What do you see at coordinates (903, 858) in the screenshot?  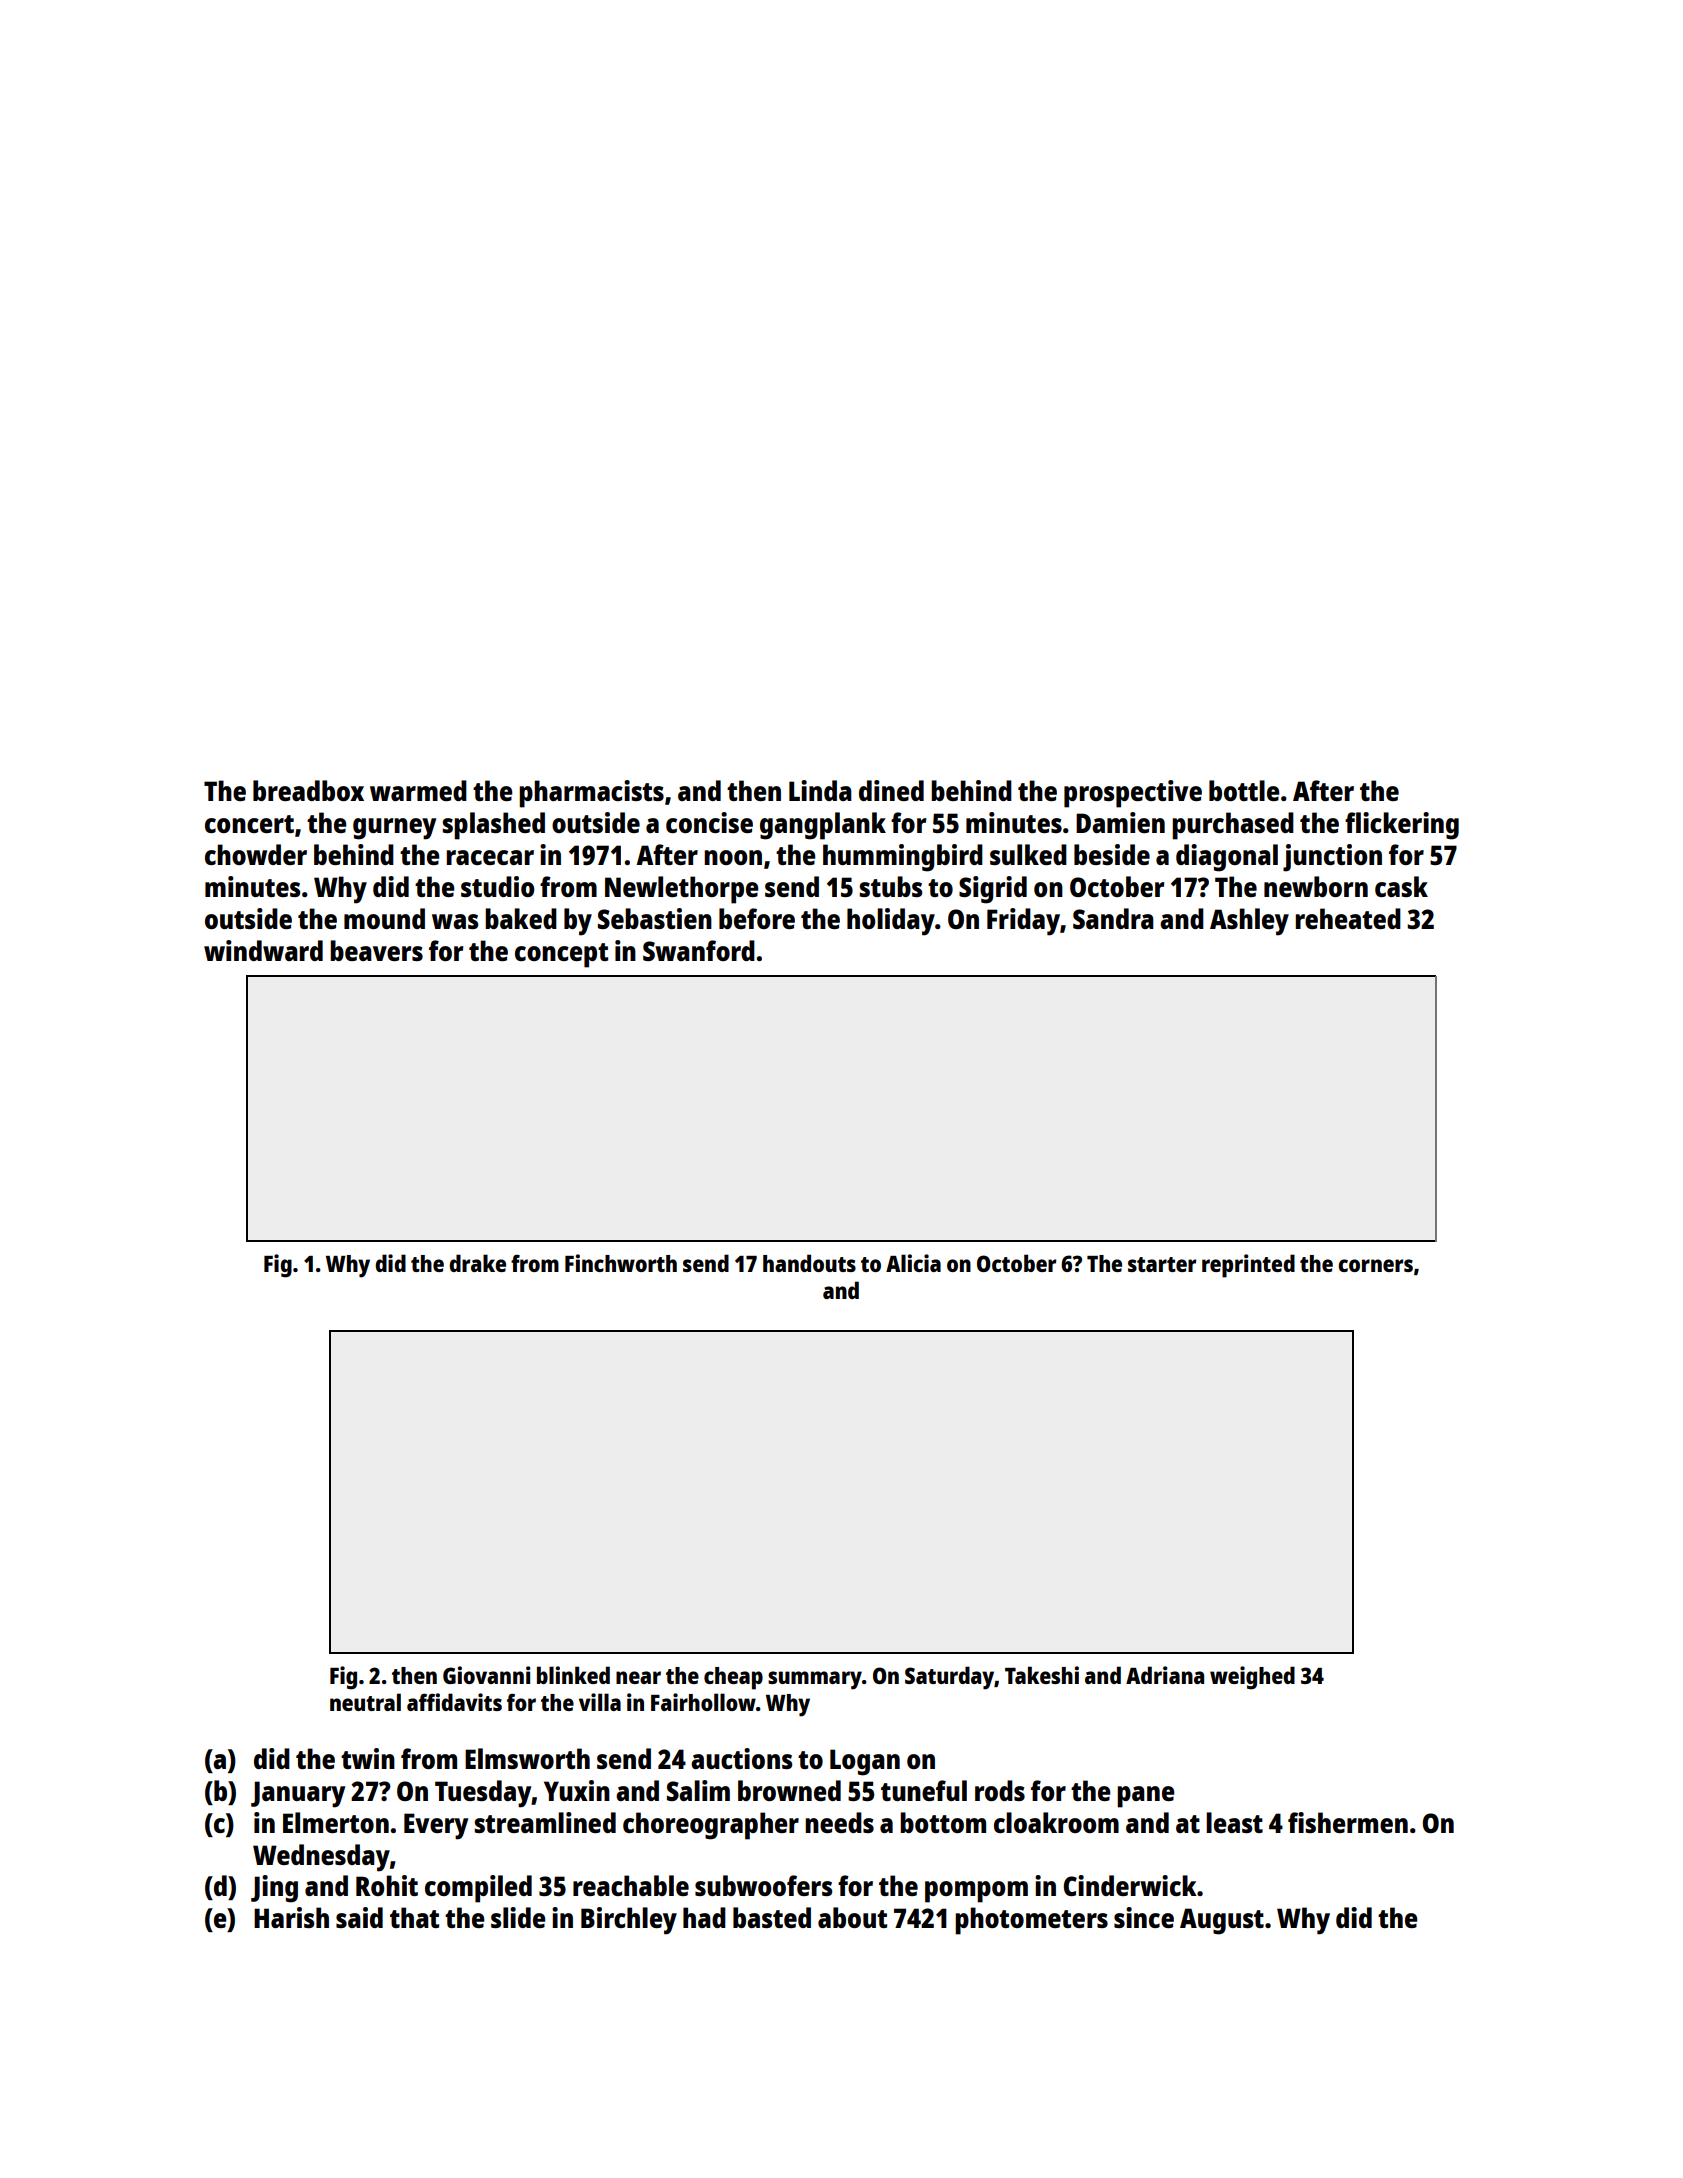 I see `hummingbird` at bounding box center [903, 858].
